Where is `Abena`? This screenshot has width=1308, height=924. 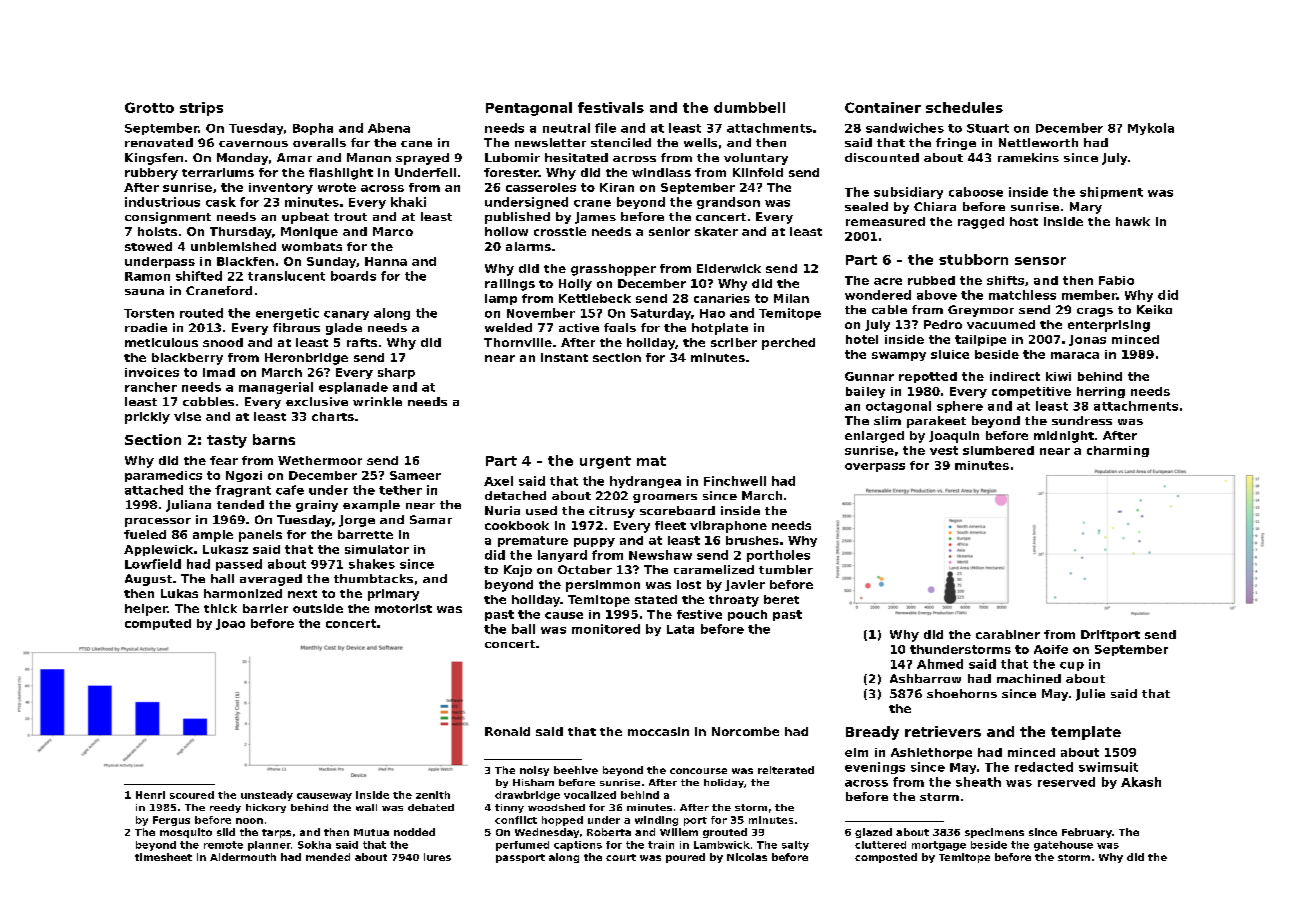 Abena is located at coordinates (389, 128).
